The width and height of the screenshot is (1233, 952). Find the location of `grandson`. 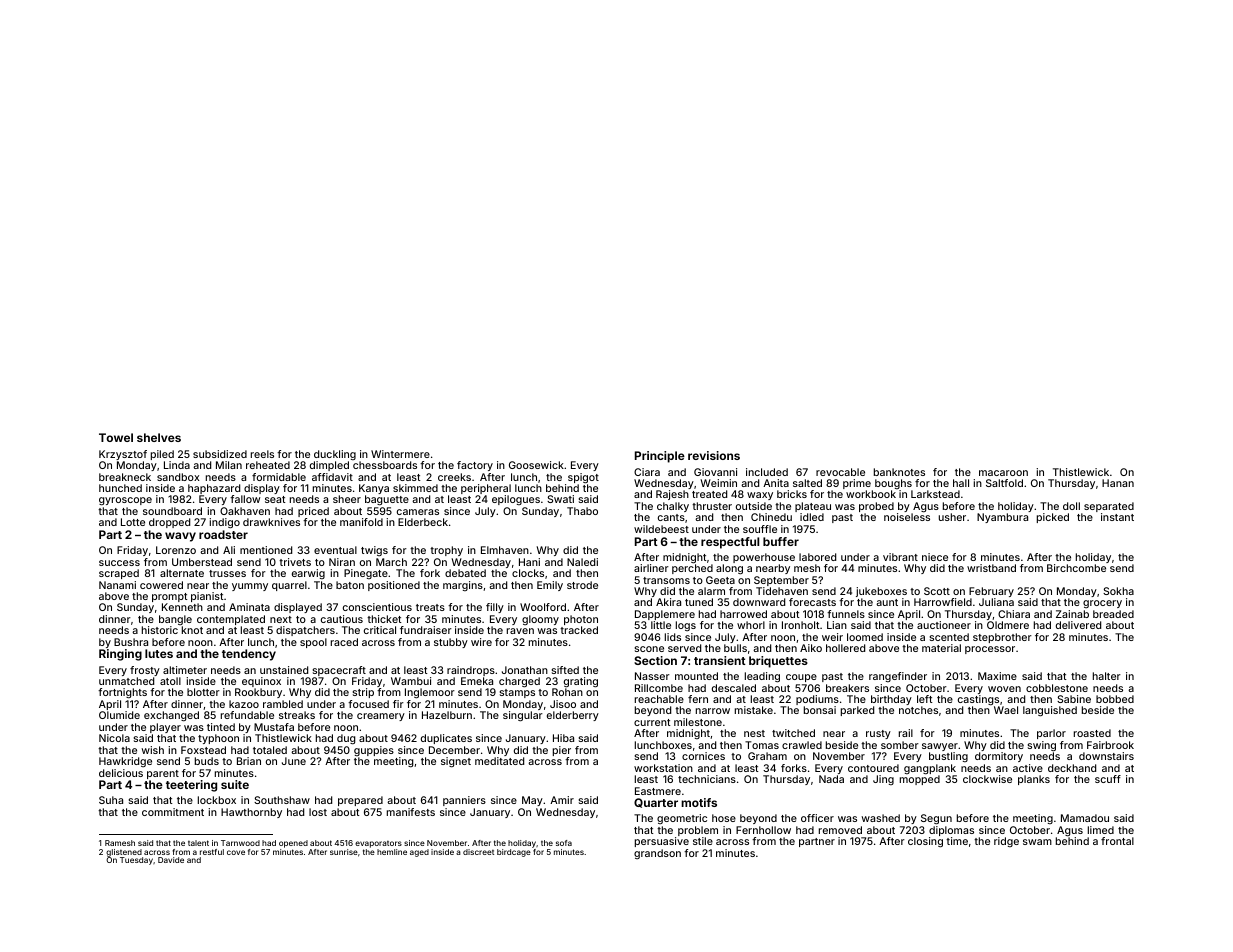

grandson is located at coordinates (657, 854).
